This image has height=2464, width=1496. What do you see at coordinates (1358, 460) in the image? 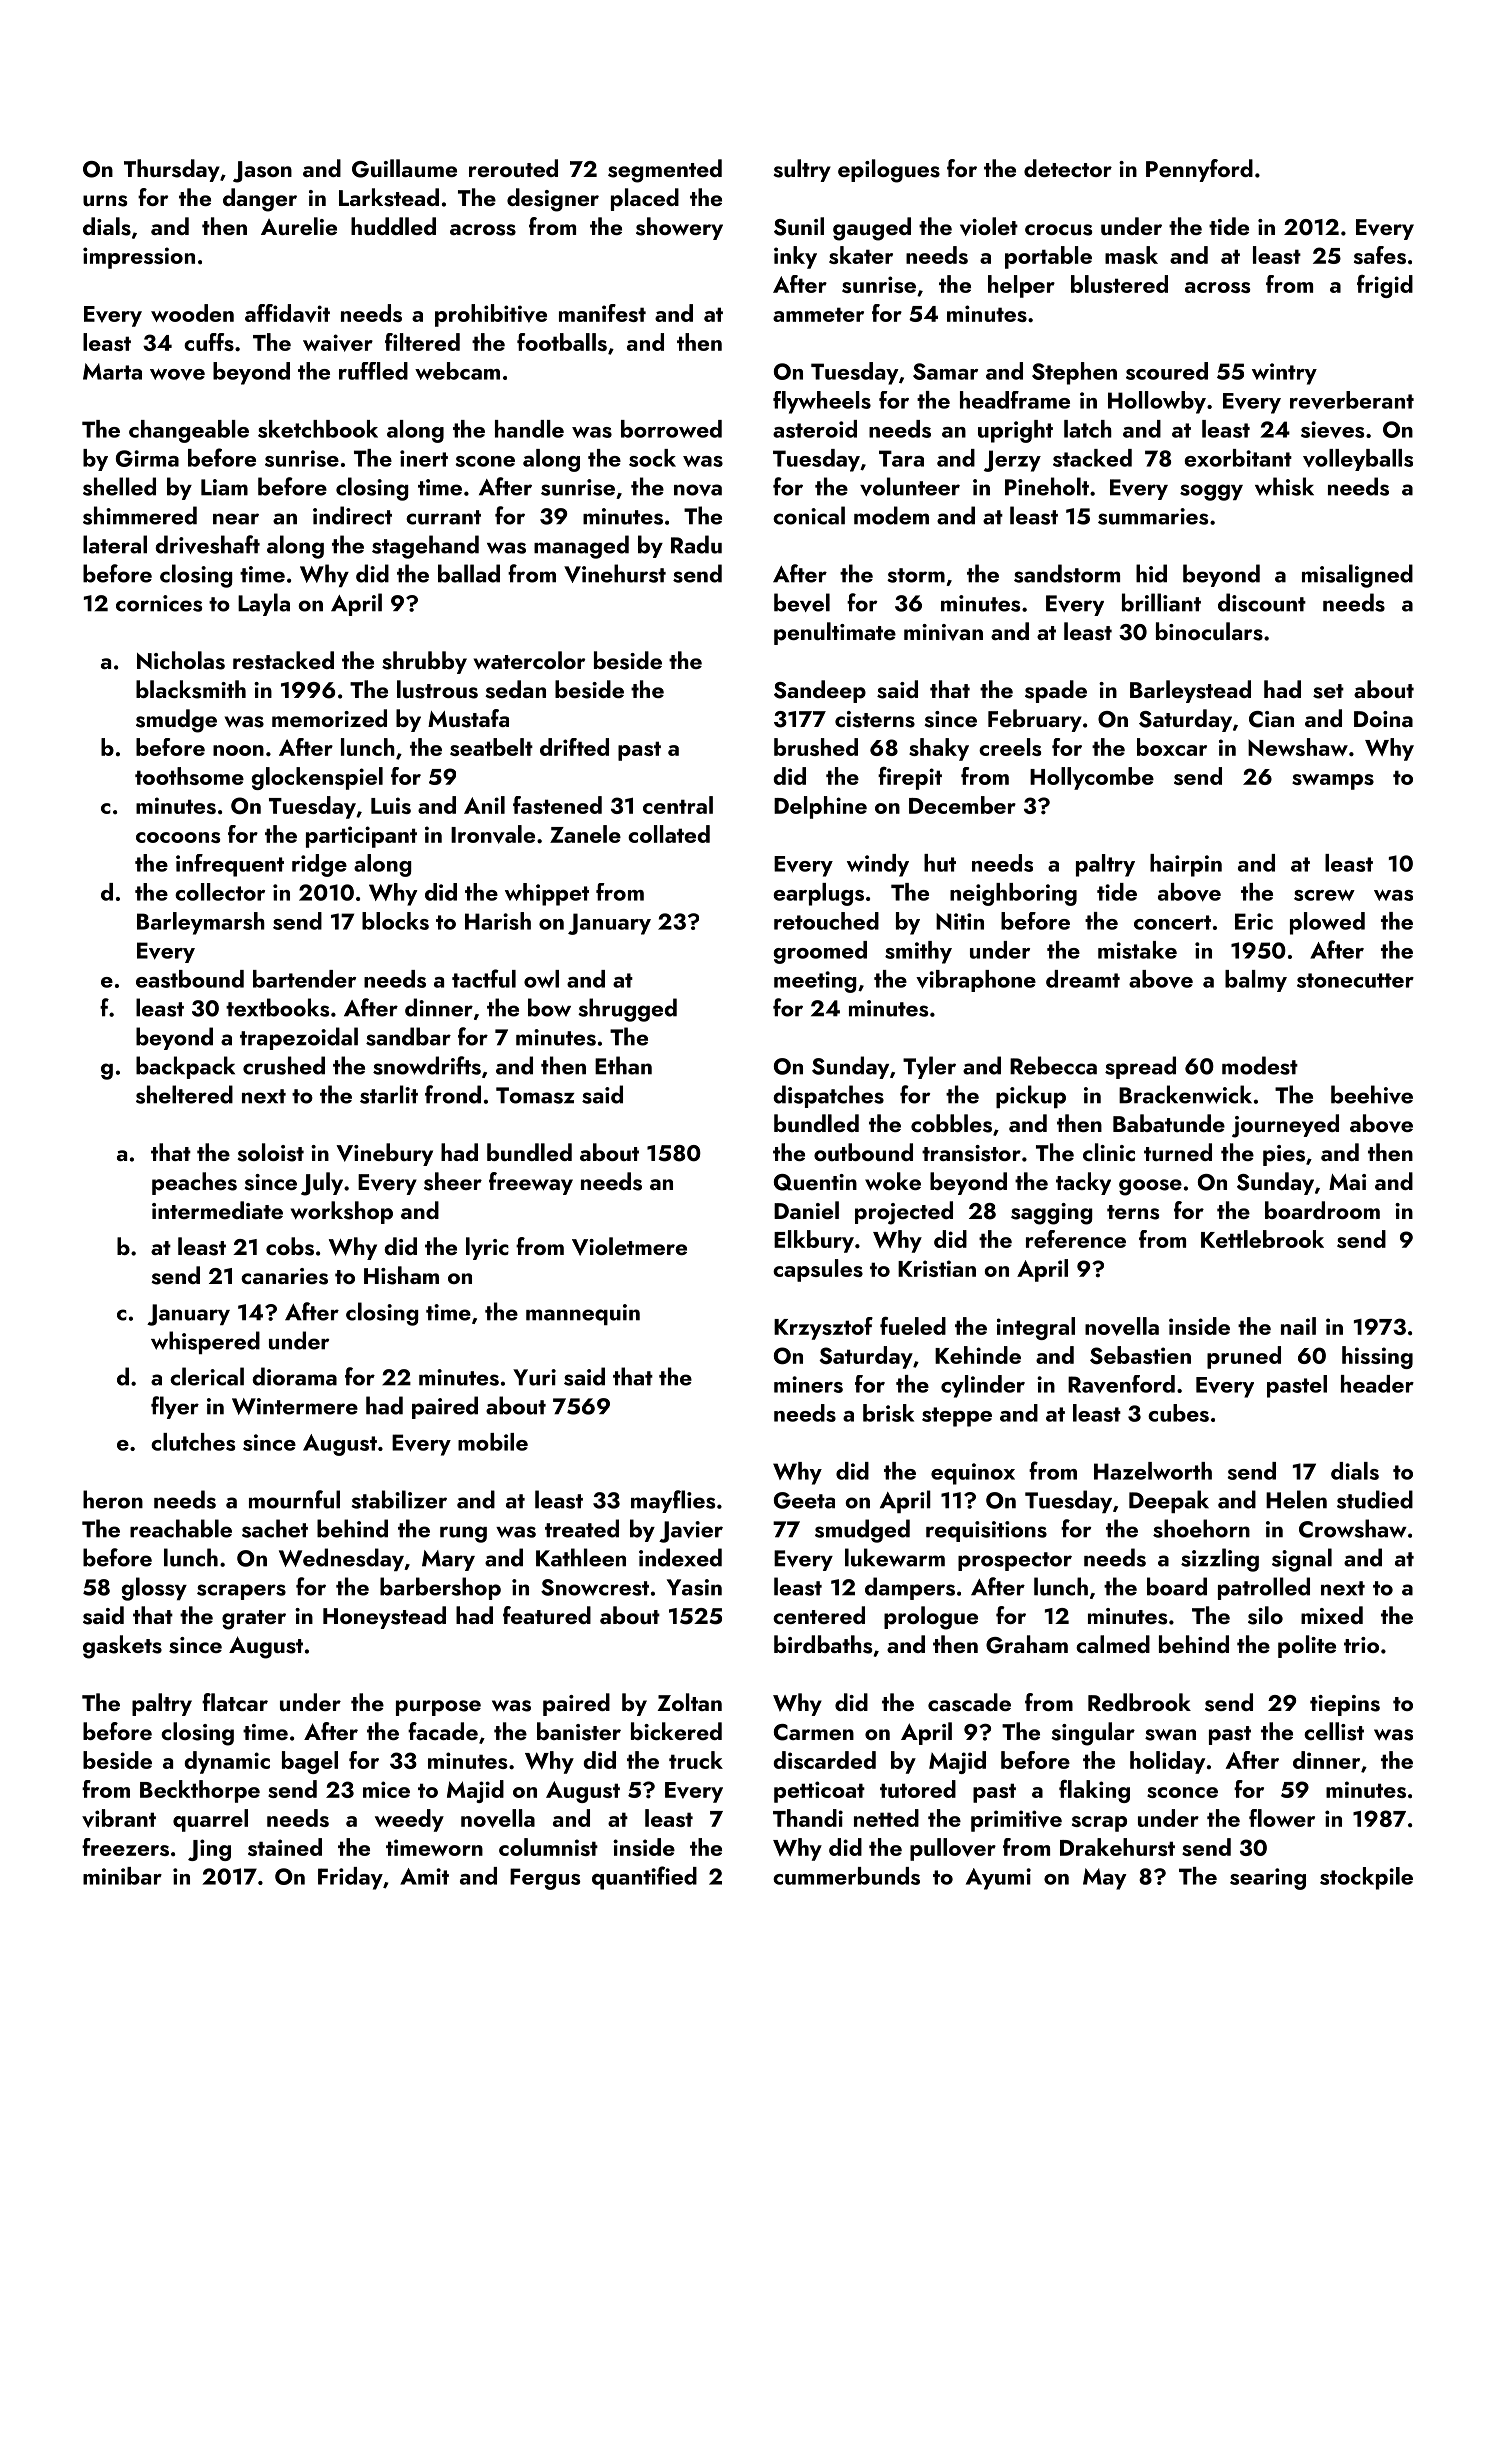
I see `volleyballs` at bounding box center [1358, 460].
